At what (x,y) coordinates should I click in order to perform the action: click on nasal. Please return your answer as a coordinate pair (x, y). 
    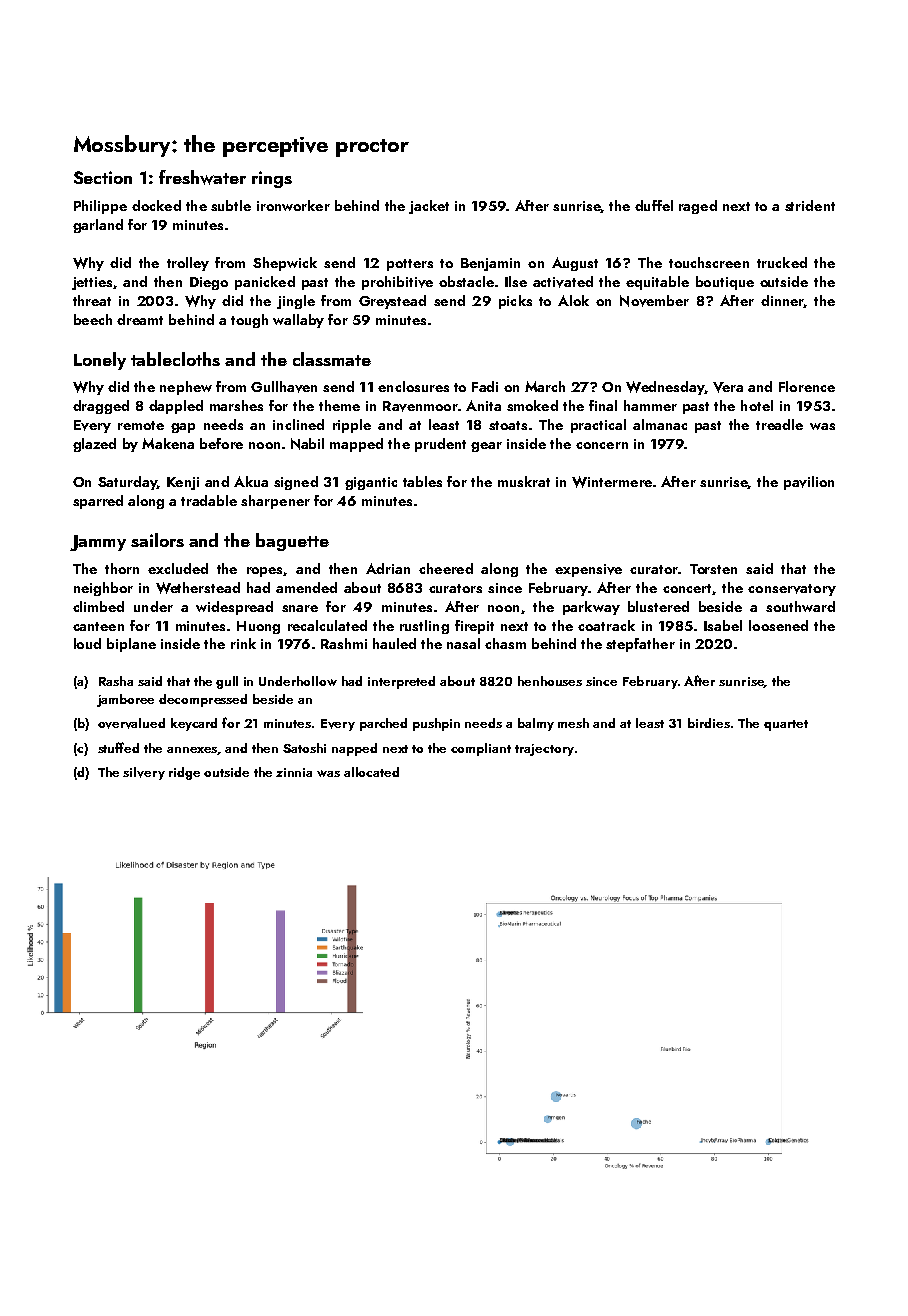
    Looking at the image, I should click on (463, 643).
